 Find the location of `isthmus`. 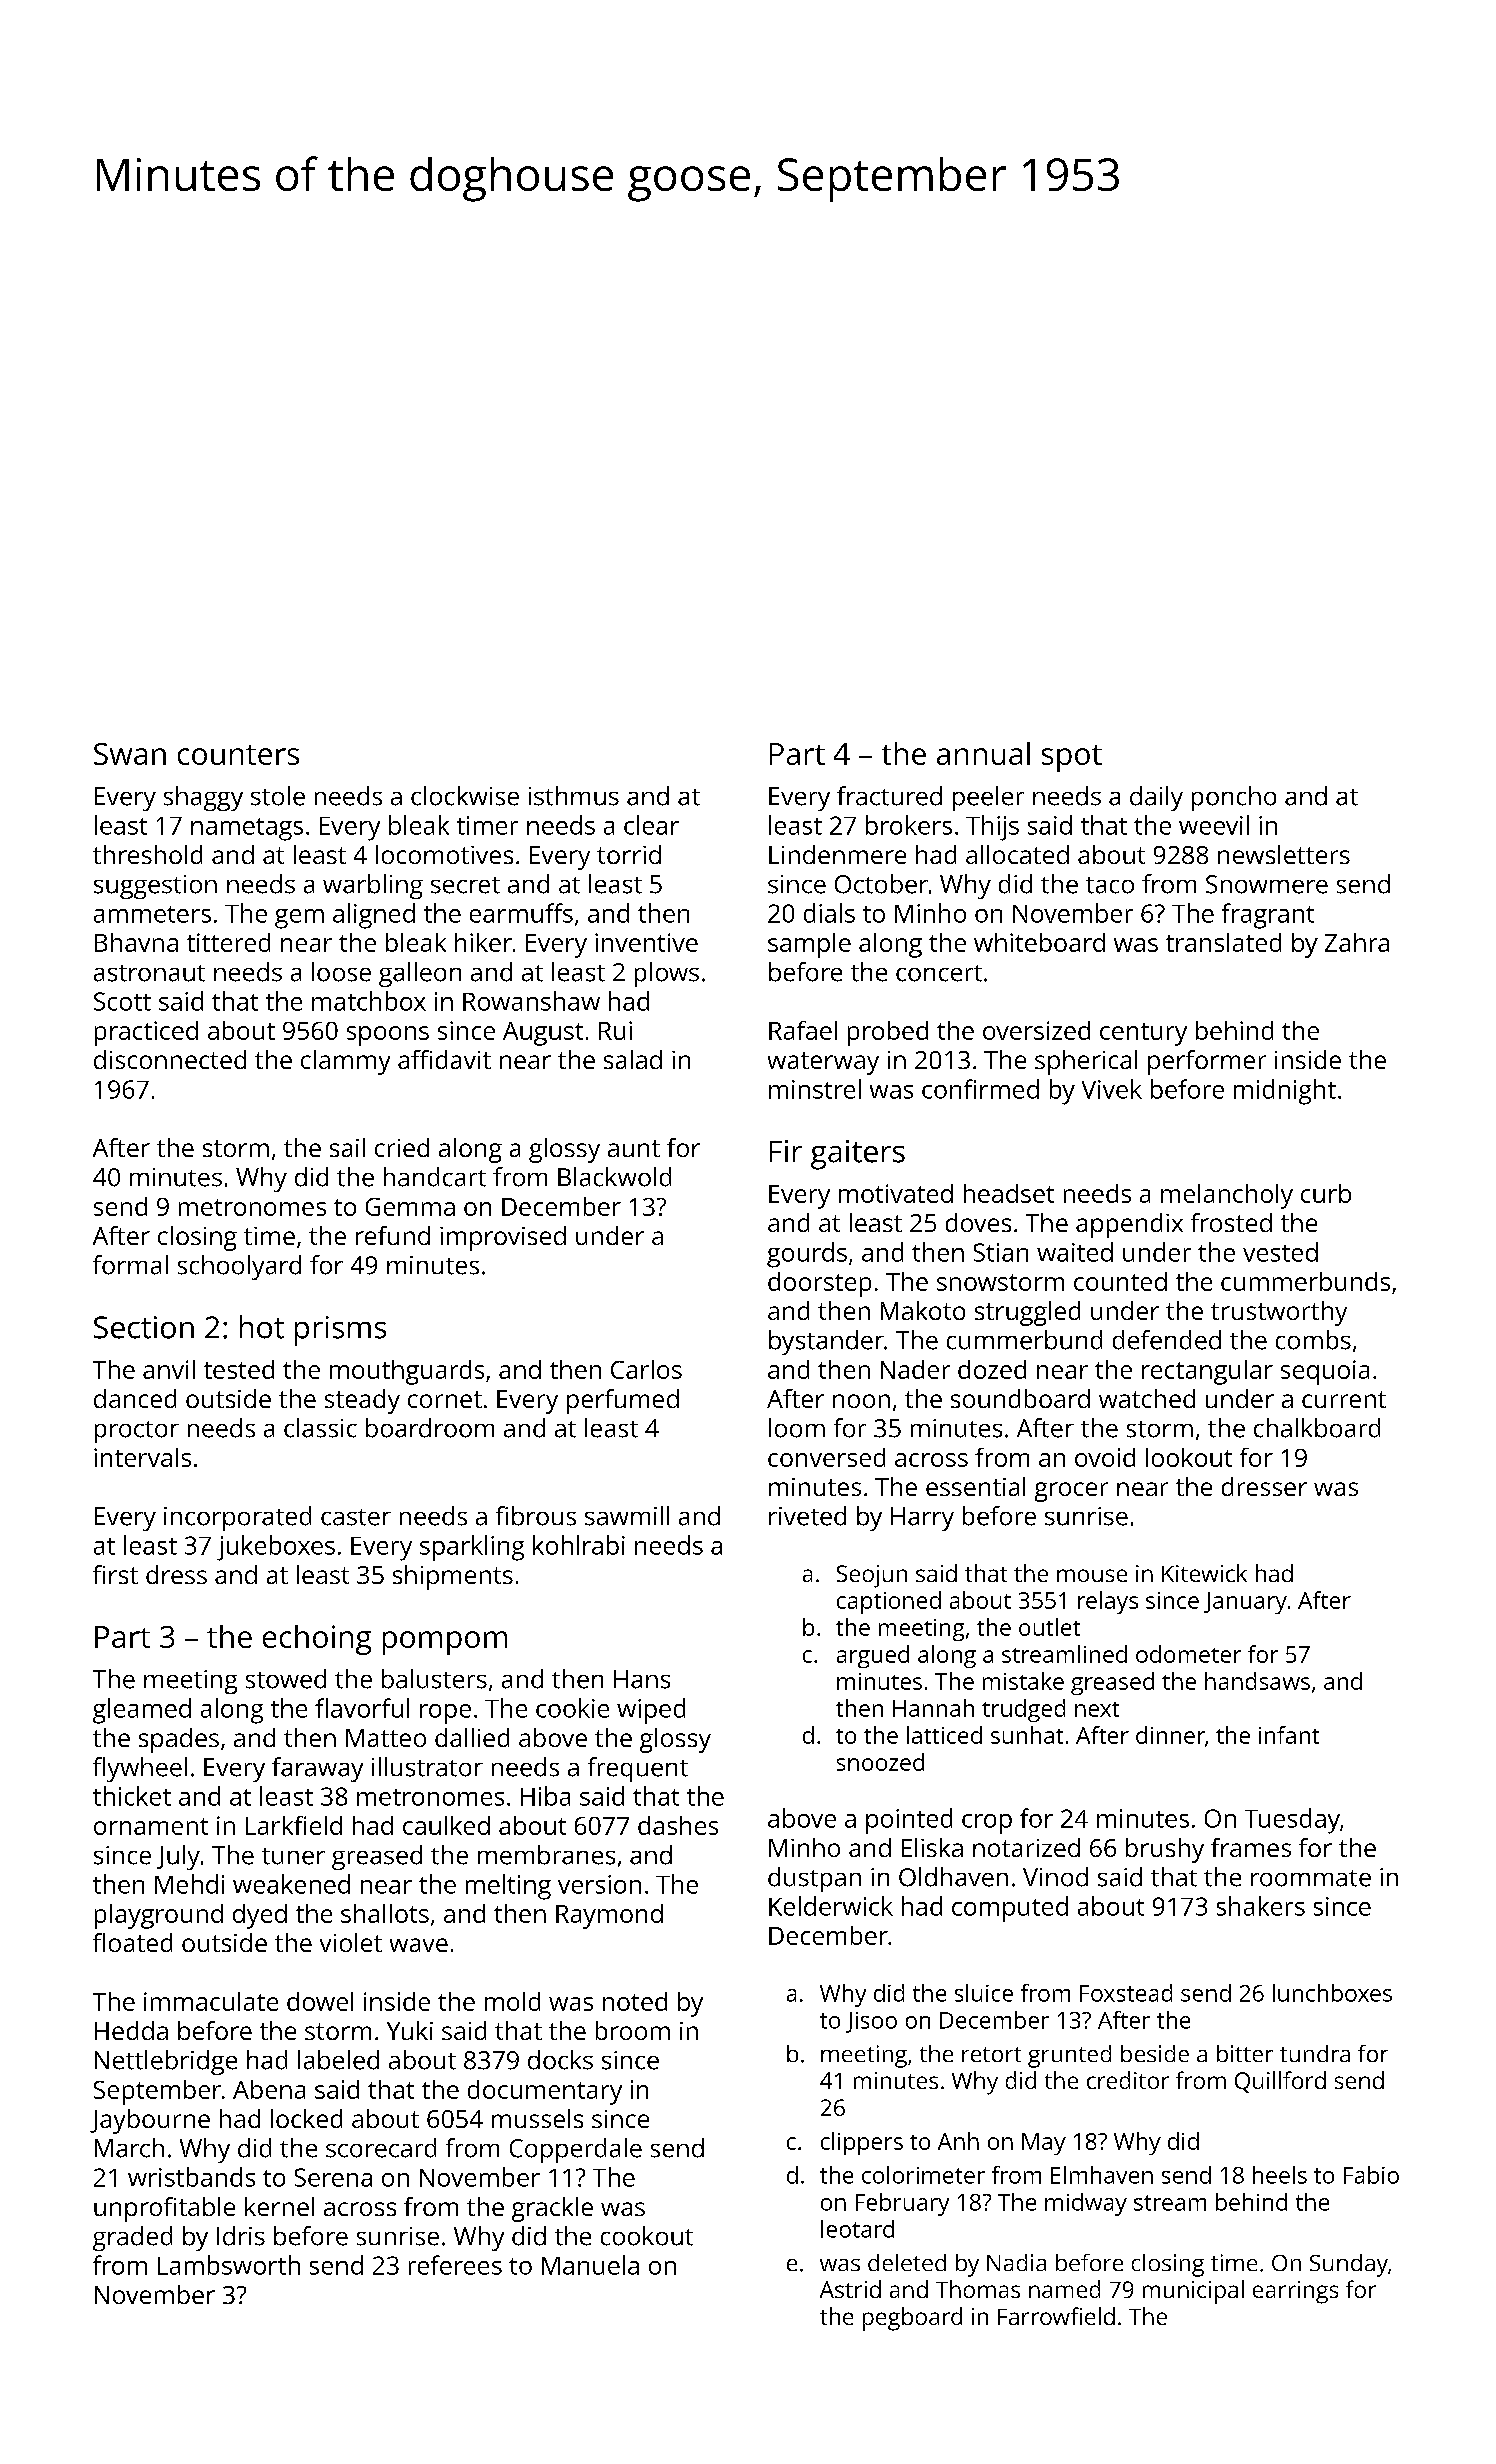

isthmus is located at coordinates (574, 796).
